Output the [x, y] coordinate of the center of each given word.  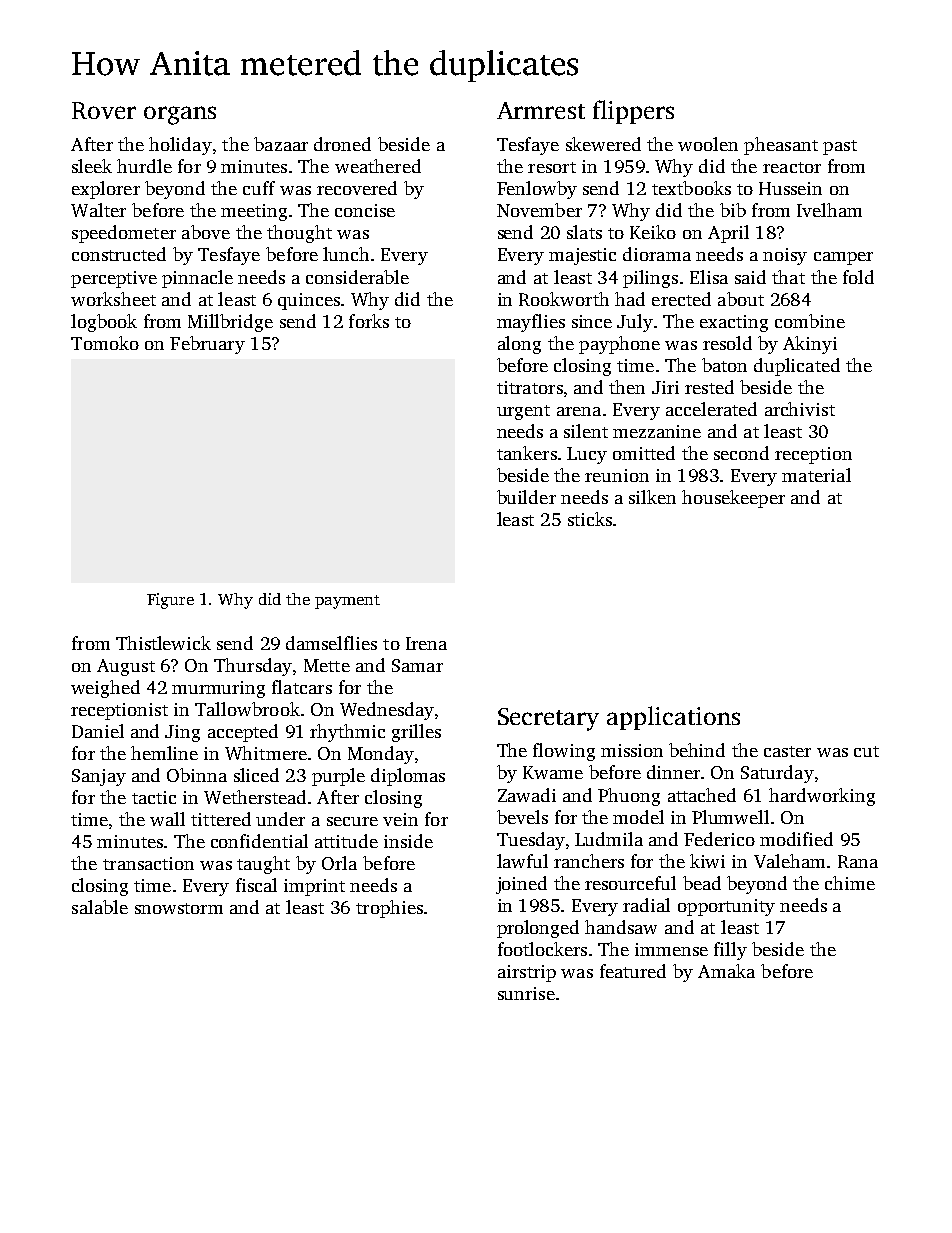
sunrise [526, 993]
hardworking [822, 797]
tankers [527, 453]
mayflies [531, 323]
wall [167, 819]
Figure [170, 601]
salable [100, 907]
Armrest [541, 110]
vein [400, 819]
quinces [309, 301]
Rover [104, 110]
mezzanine [657, 431]
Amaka [726, 971]
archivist [800, 409]
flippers [633, 112]
